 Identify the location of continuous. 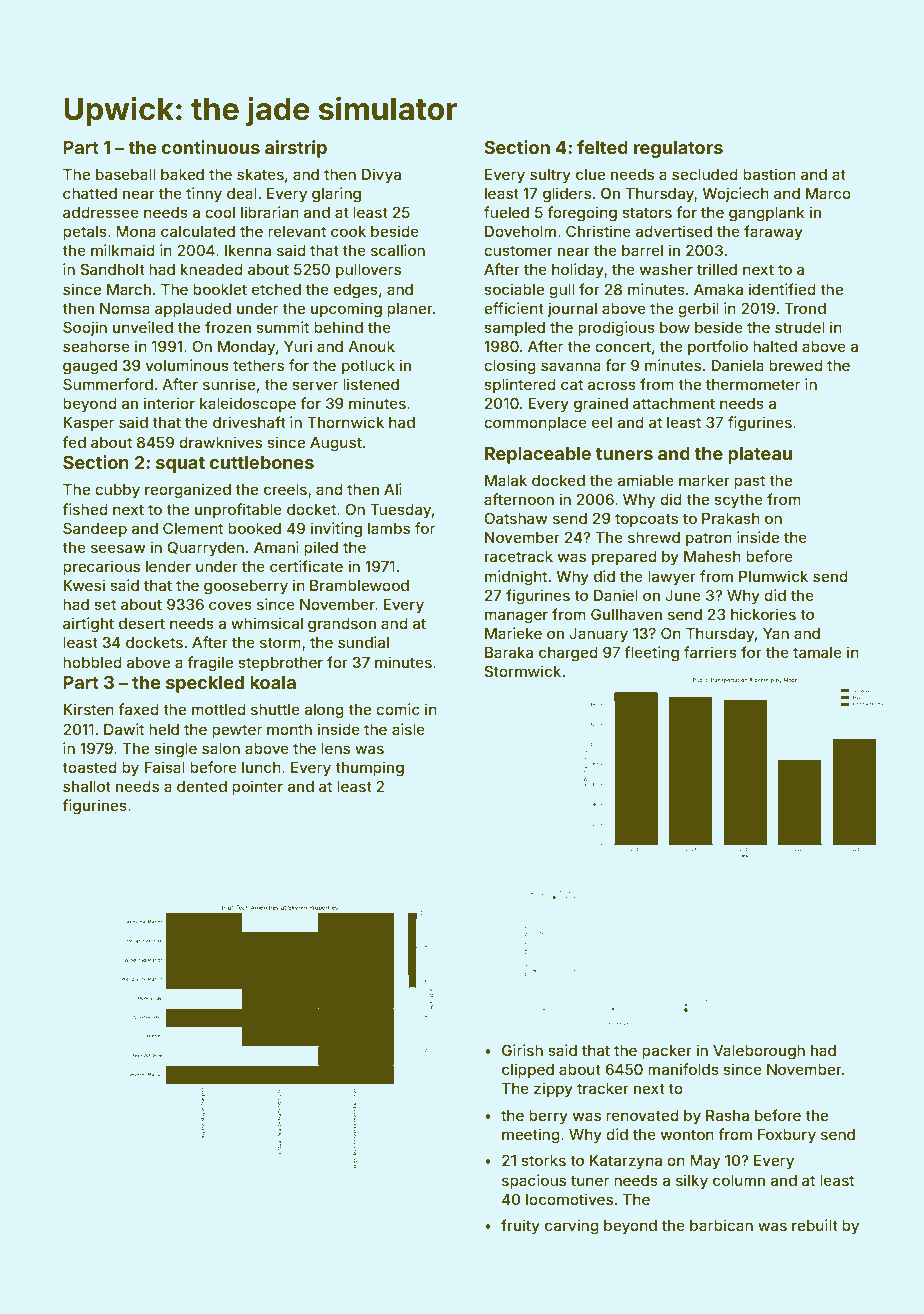
(211, 147).
